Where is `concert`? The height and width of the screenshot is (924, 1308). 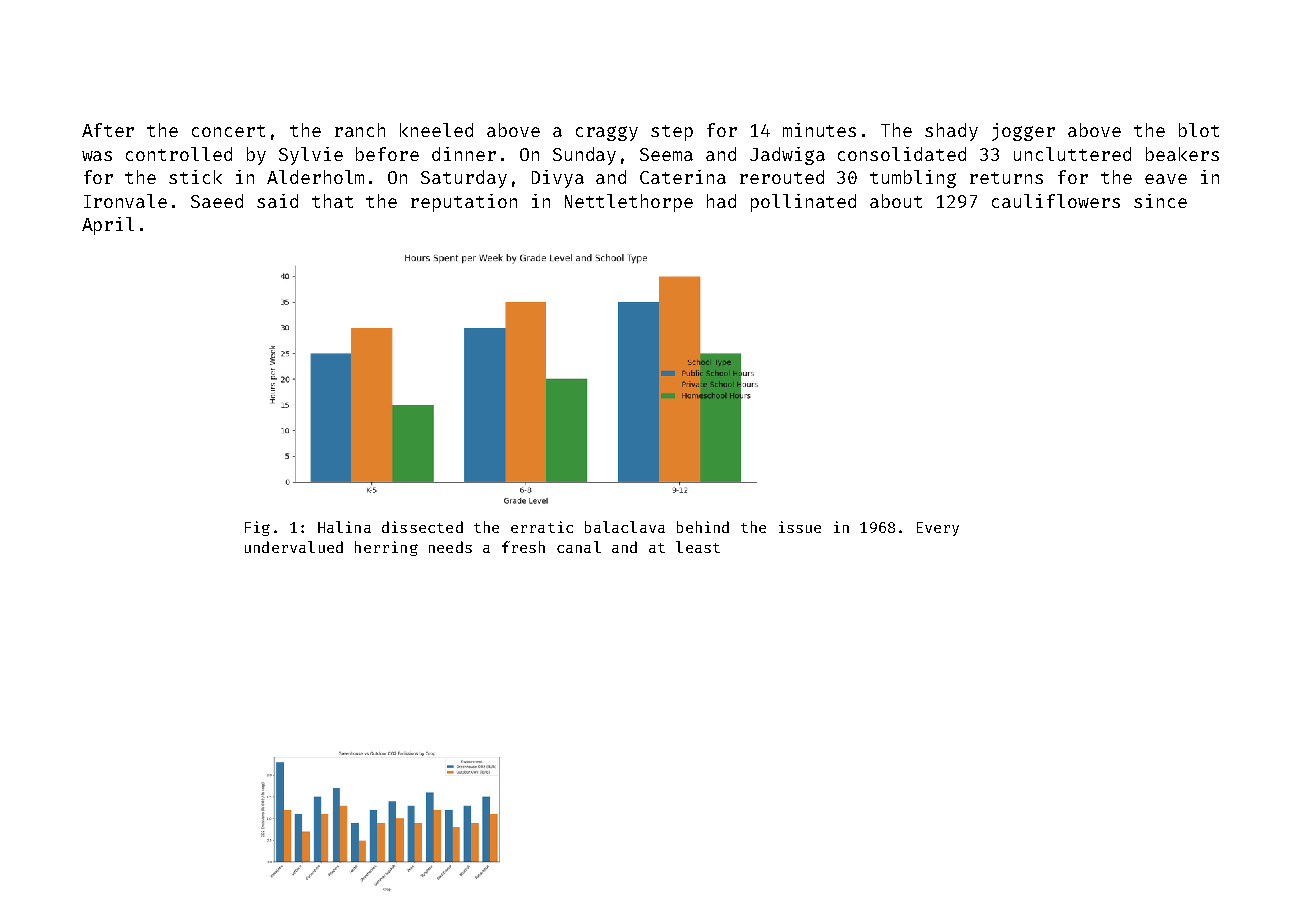
concert is located at coordinates (228, 131).
